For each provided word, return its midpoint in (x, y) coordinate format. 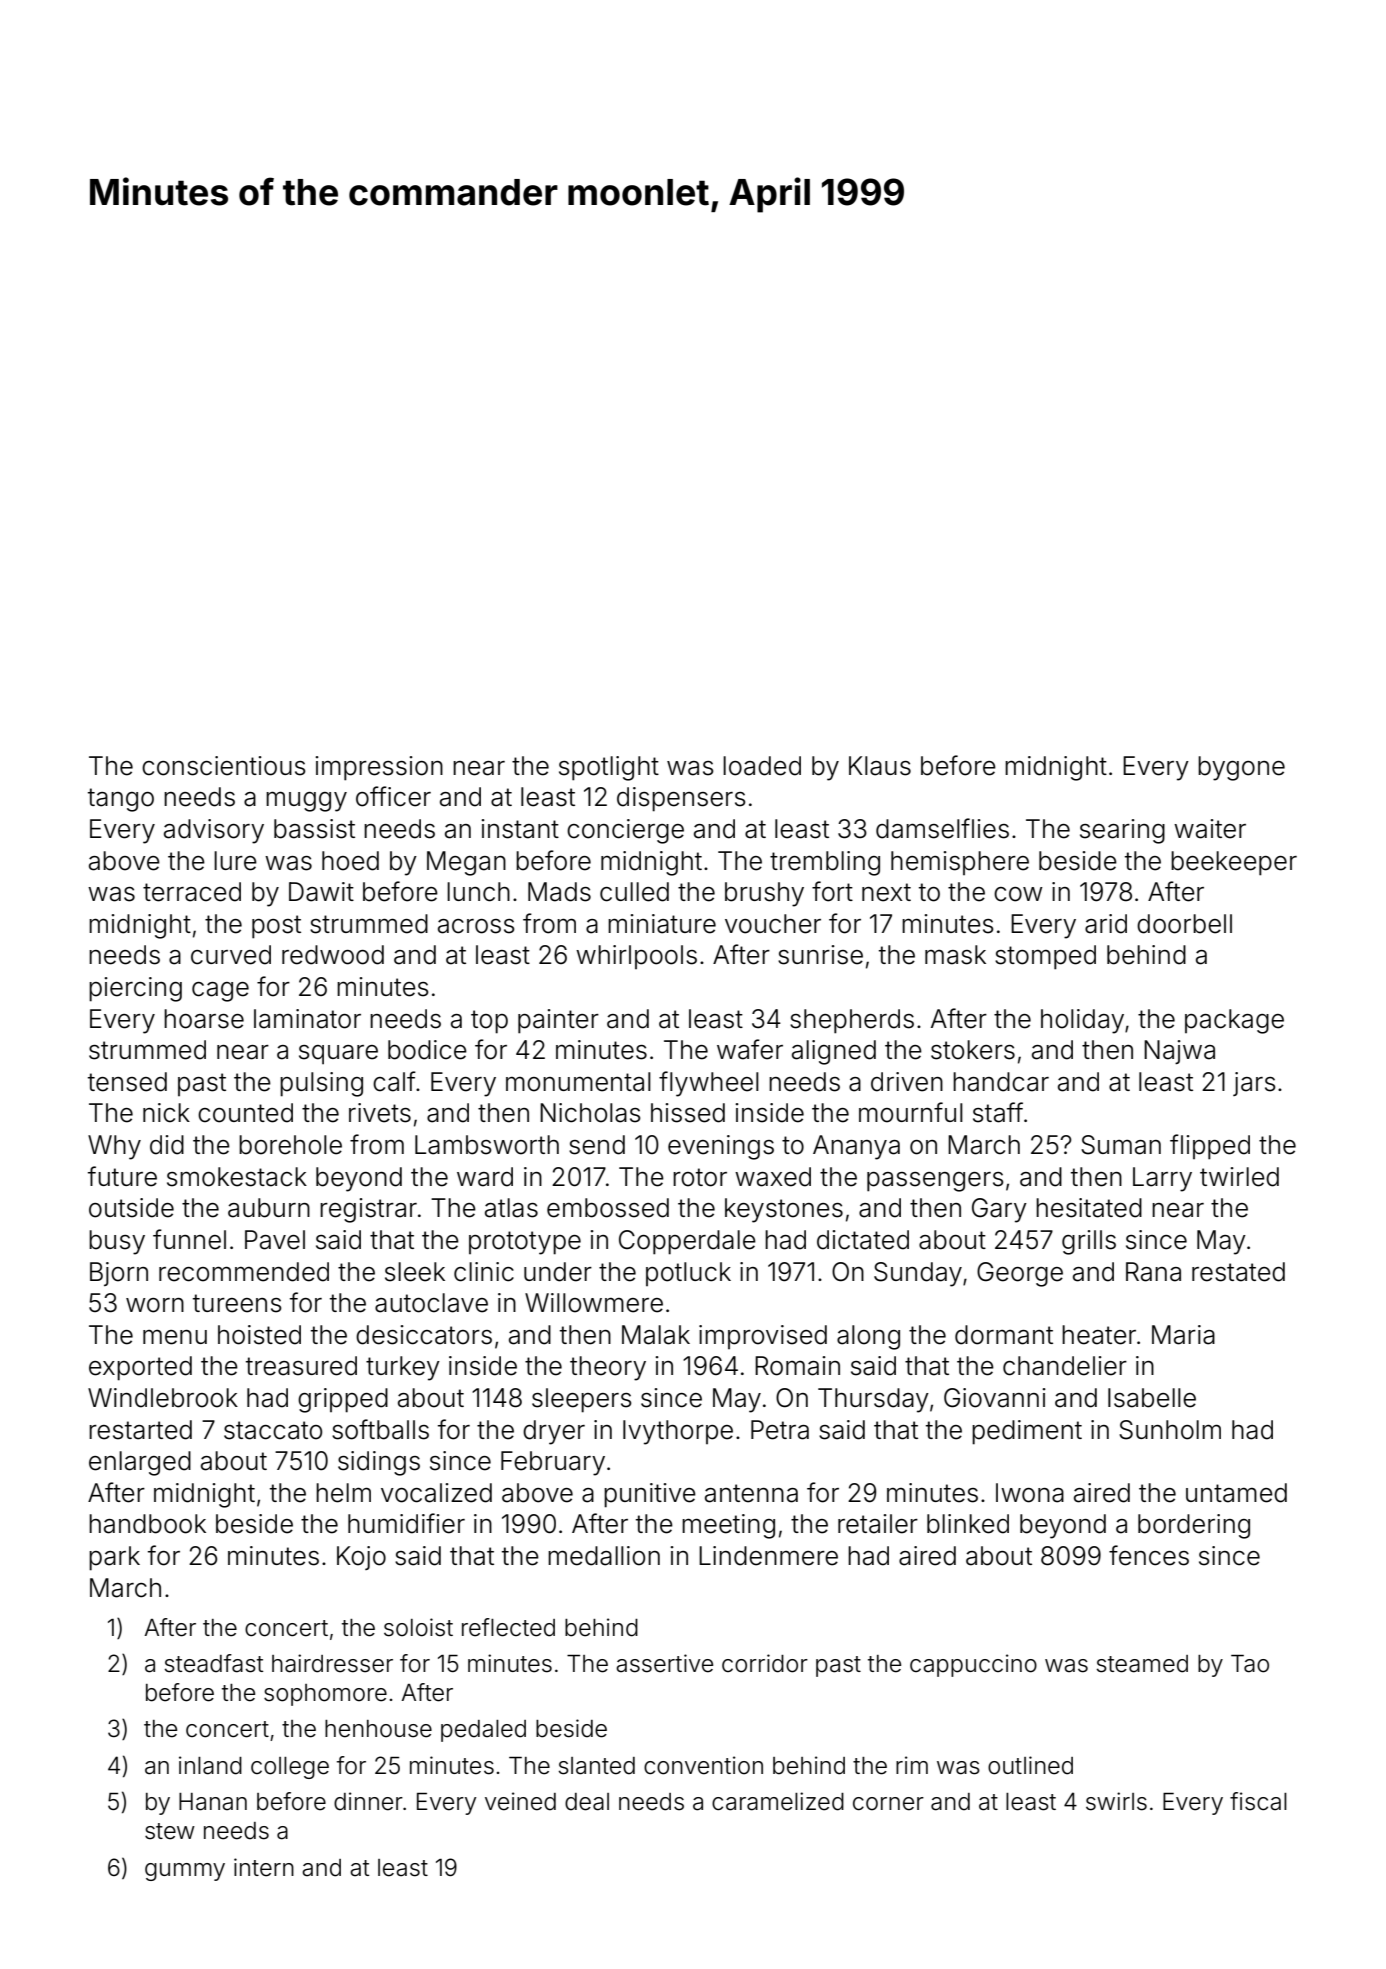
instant (520, 829)
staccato (273, 1430)
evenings (721, 1147)
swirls (1116, 1801)
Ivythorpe (678, 1432)
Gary (999, 1210)
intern (264, 1867)
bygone (1241, 768)
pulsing (321, 1084)
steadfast (213, 1663)
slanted (596, 1766)
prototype (525, 1243)
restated (1238, 1272)
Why (114, 1147)
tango (121, 800)
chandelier (1065, 1366)
